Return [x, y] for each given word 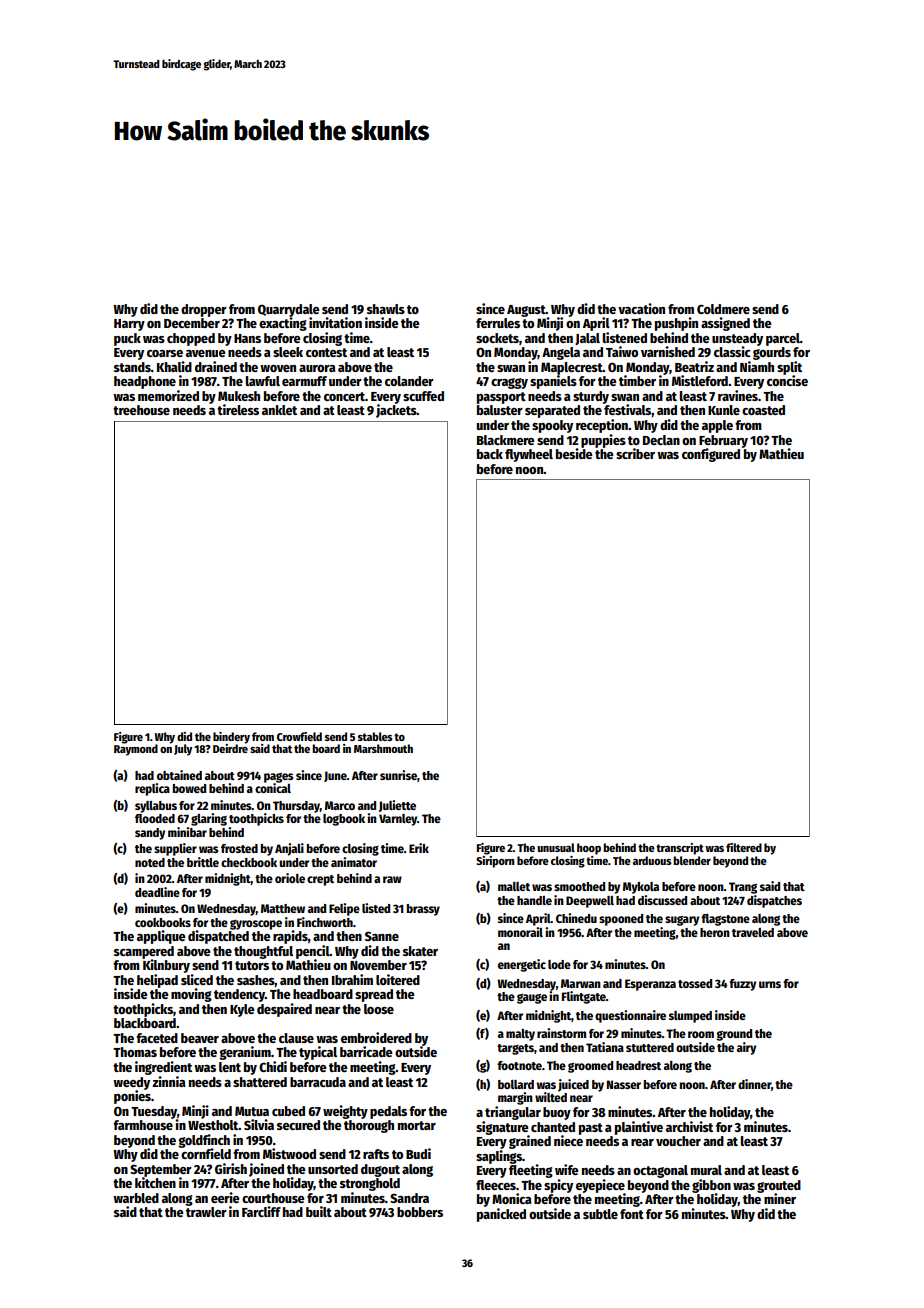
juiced [573, 1085]
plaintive [639, 1128]
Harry [129, 325]
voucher [678, 1141]
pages [279, 777]
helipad [157, 981]
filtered [744, 847]
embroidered [376, 1037]
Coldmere [723, 309]
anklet [279, 410]
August [526, 311]
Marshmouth [383, 748]
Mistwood [289, 1153]
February [723, 441]
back [490, 454]
